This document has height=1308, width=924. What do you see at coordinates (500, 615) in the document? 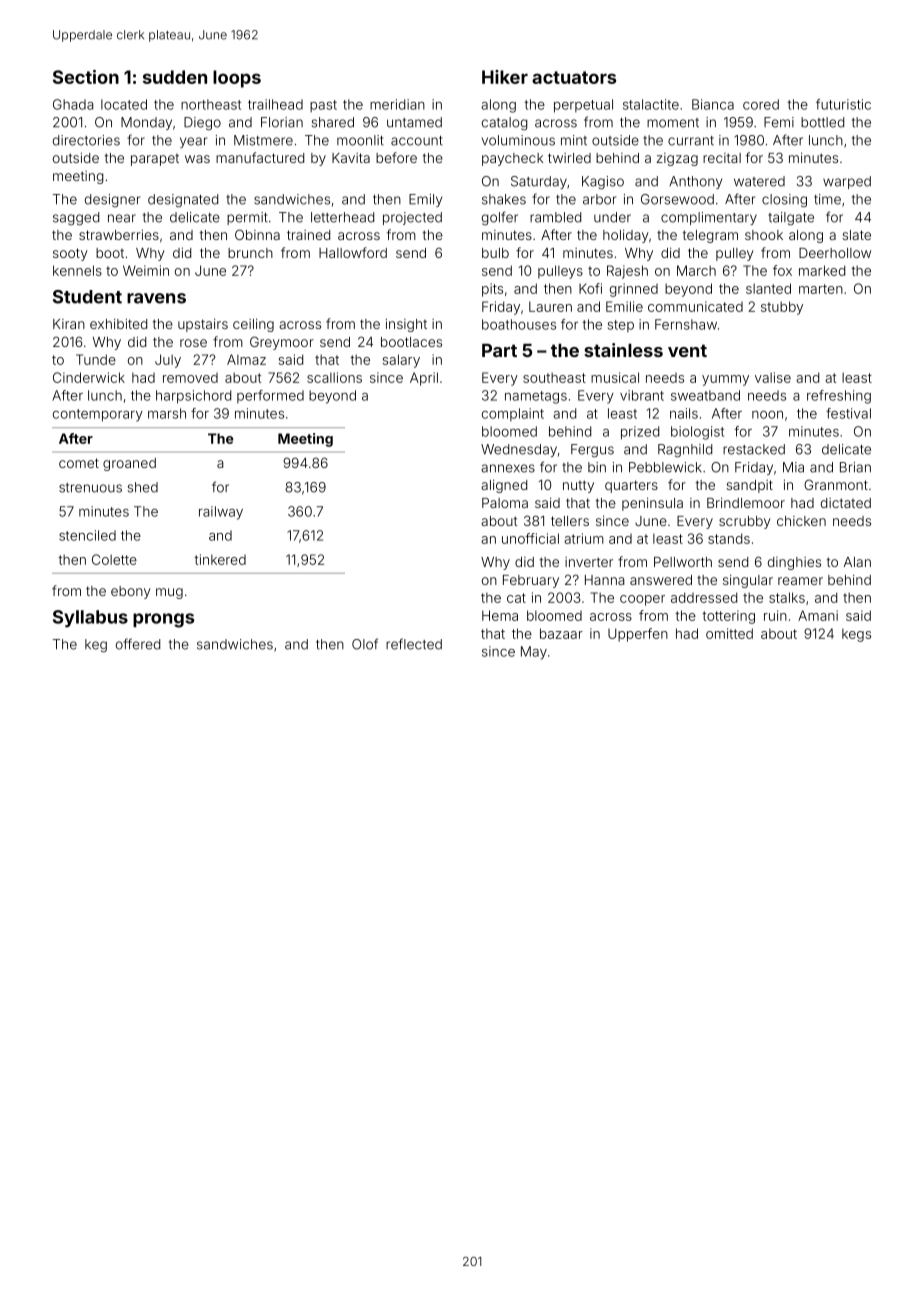
I see `Hema` at bounding box center [500, 615].
